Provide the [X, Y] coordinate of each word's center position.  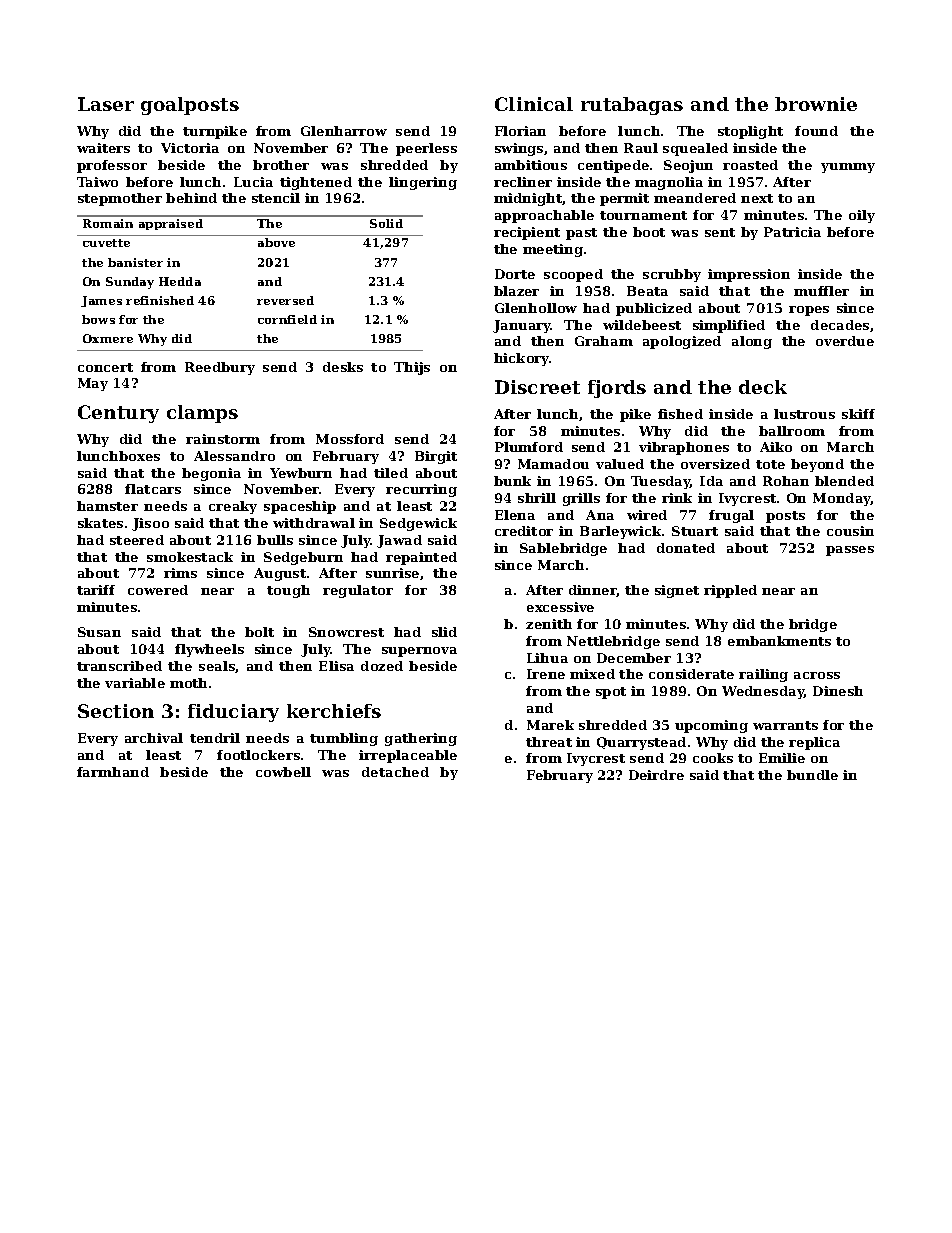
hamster [107, 506]
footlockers [258, 755]
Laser [106, 104]
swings [519, 149]
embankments [779, 641]
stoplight [750, 132]
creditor [524, 531]
